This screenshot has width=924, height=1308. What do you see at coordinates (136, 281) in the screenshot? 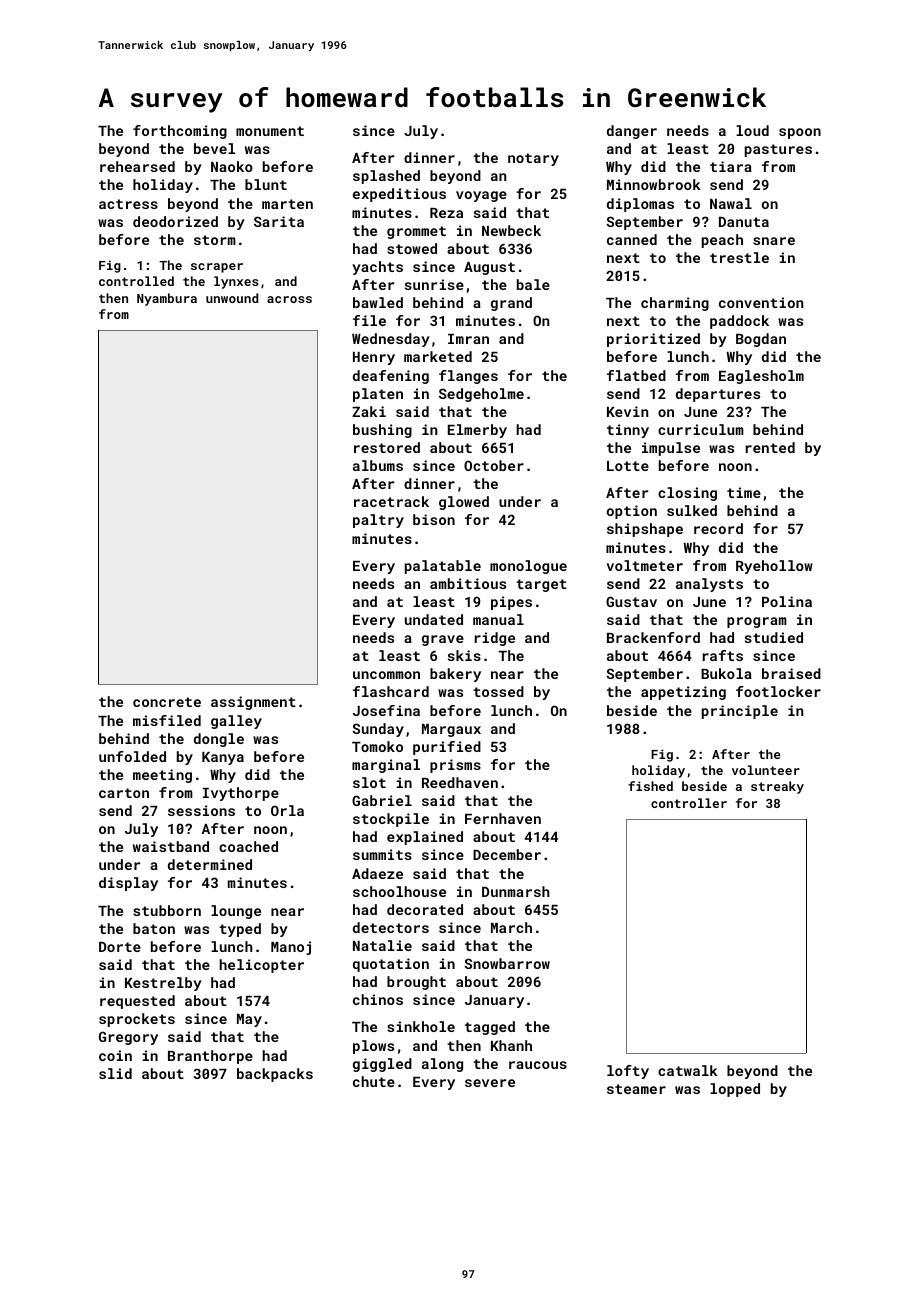
I see `controlled` at bounding box center [136, 281].
